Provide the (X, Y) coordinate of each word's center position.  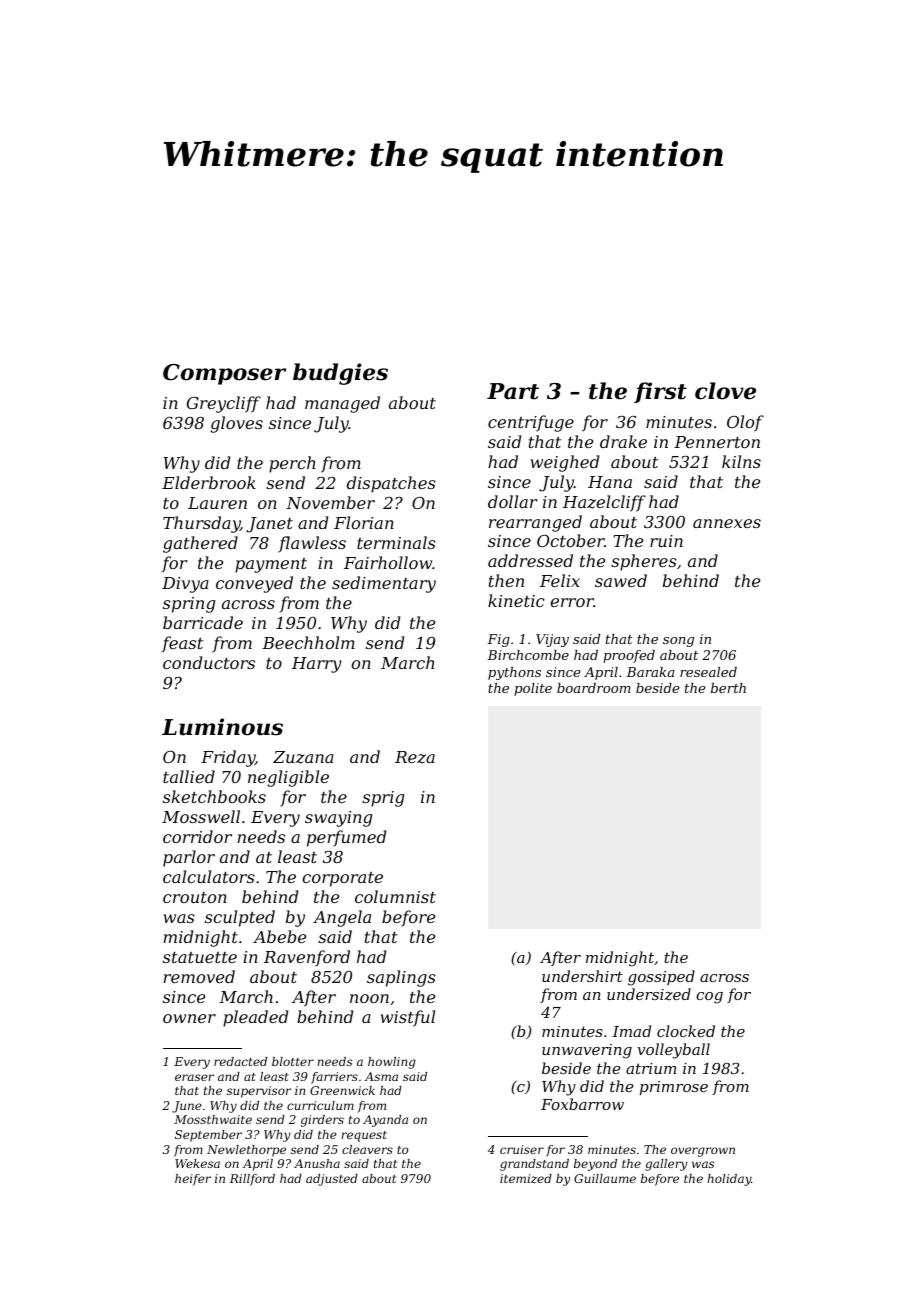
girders (322, 1121)
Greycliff (224, 404)
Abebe (279, 936)
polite (533, 689)
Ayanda (385, 1121)
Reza (415, 757)
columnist (395, 896)
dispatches (391, 484)
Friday (228, 758)
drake (623, 441)
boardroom (594, 688)
